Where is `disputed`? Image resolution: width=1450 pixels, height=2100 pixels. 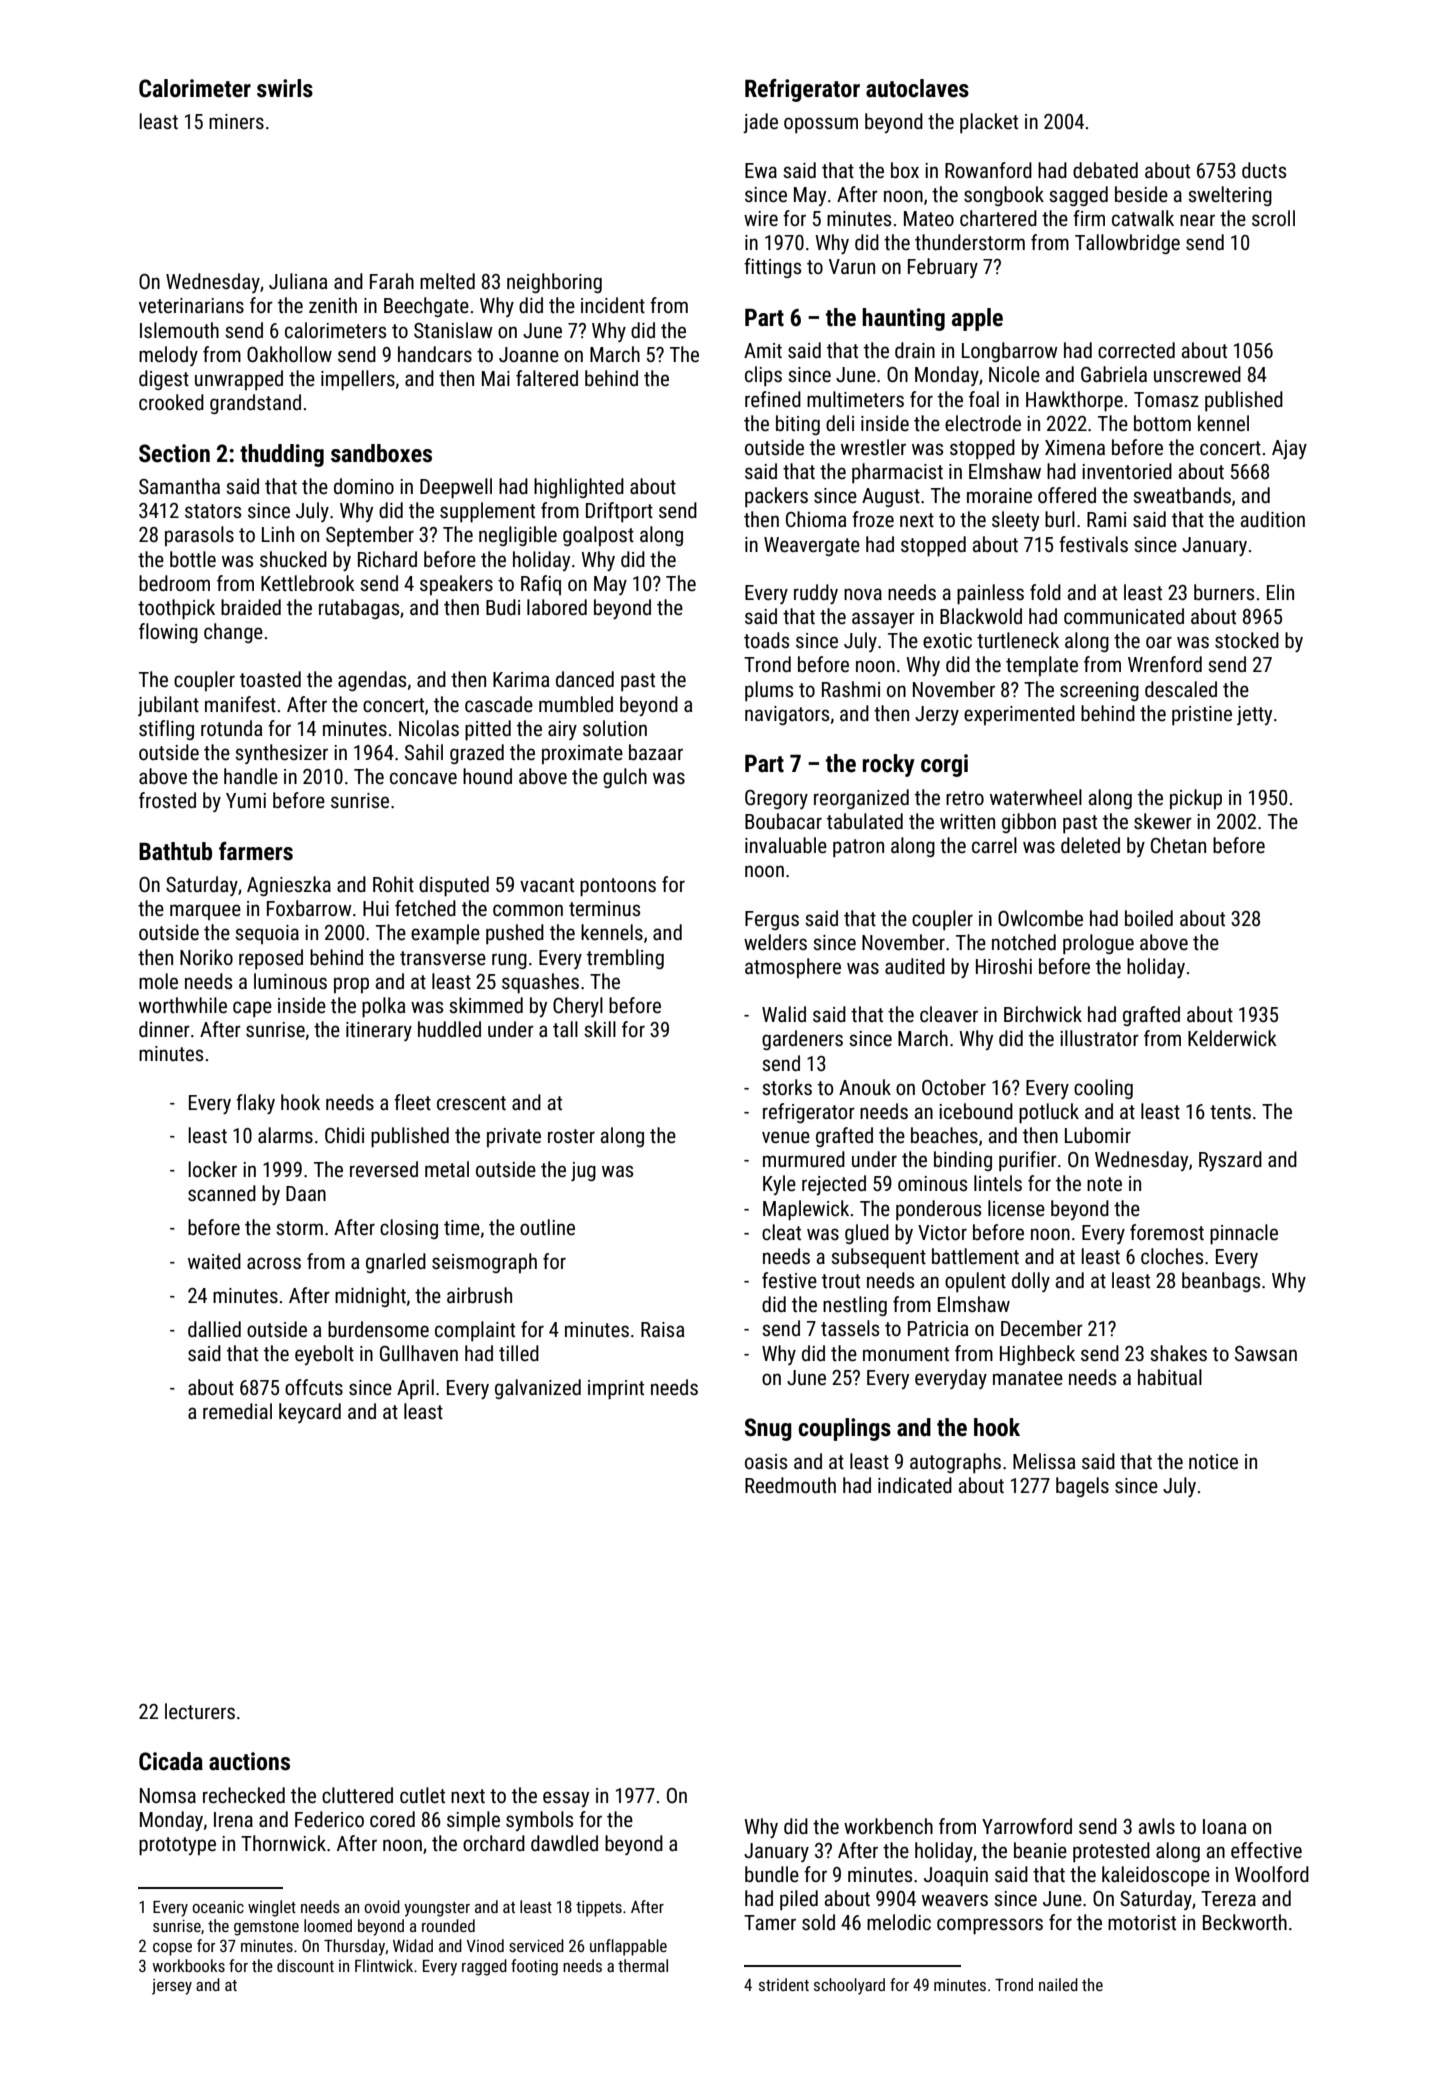 disputed is located at coordinates (454, 886).
